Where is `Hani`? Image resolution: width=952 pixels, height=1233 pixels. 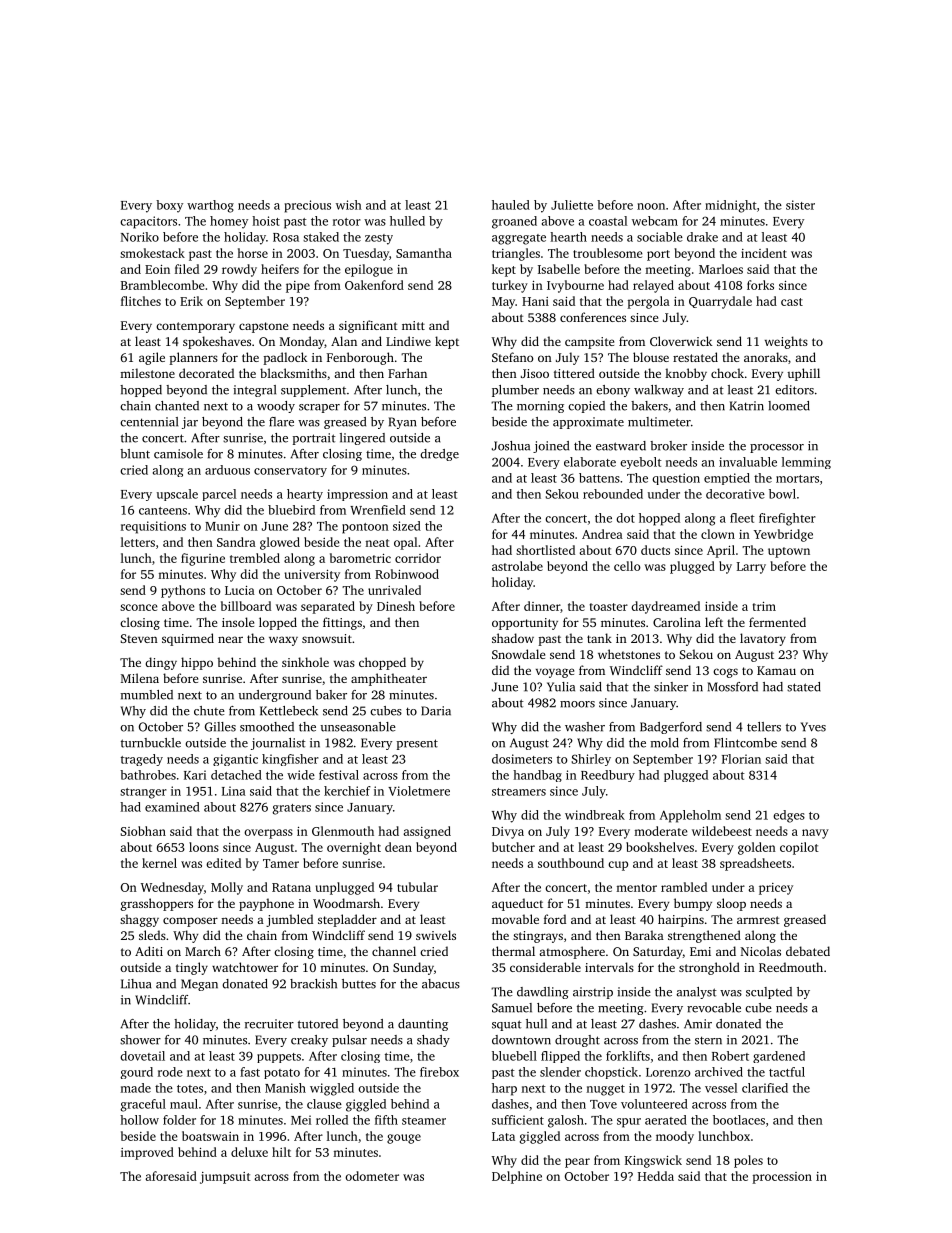
Hani is located at coordinates (535, 301).
